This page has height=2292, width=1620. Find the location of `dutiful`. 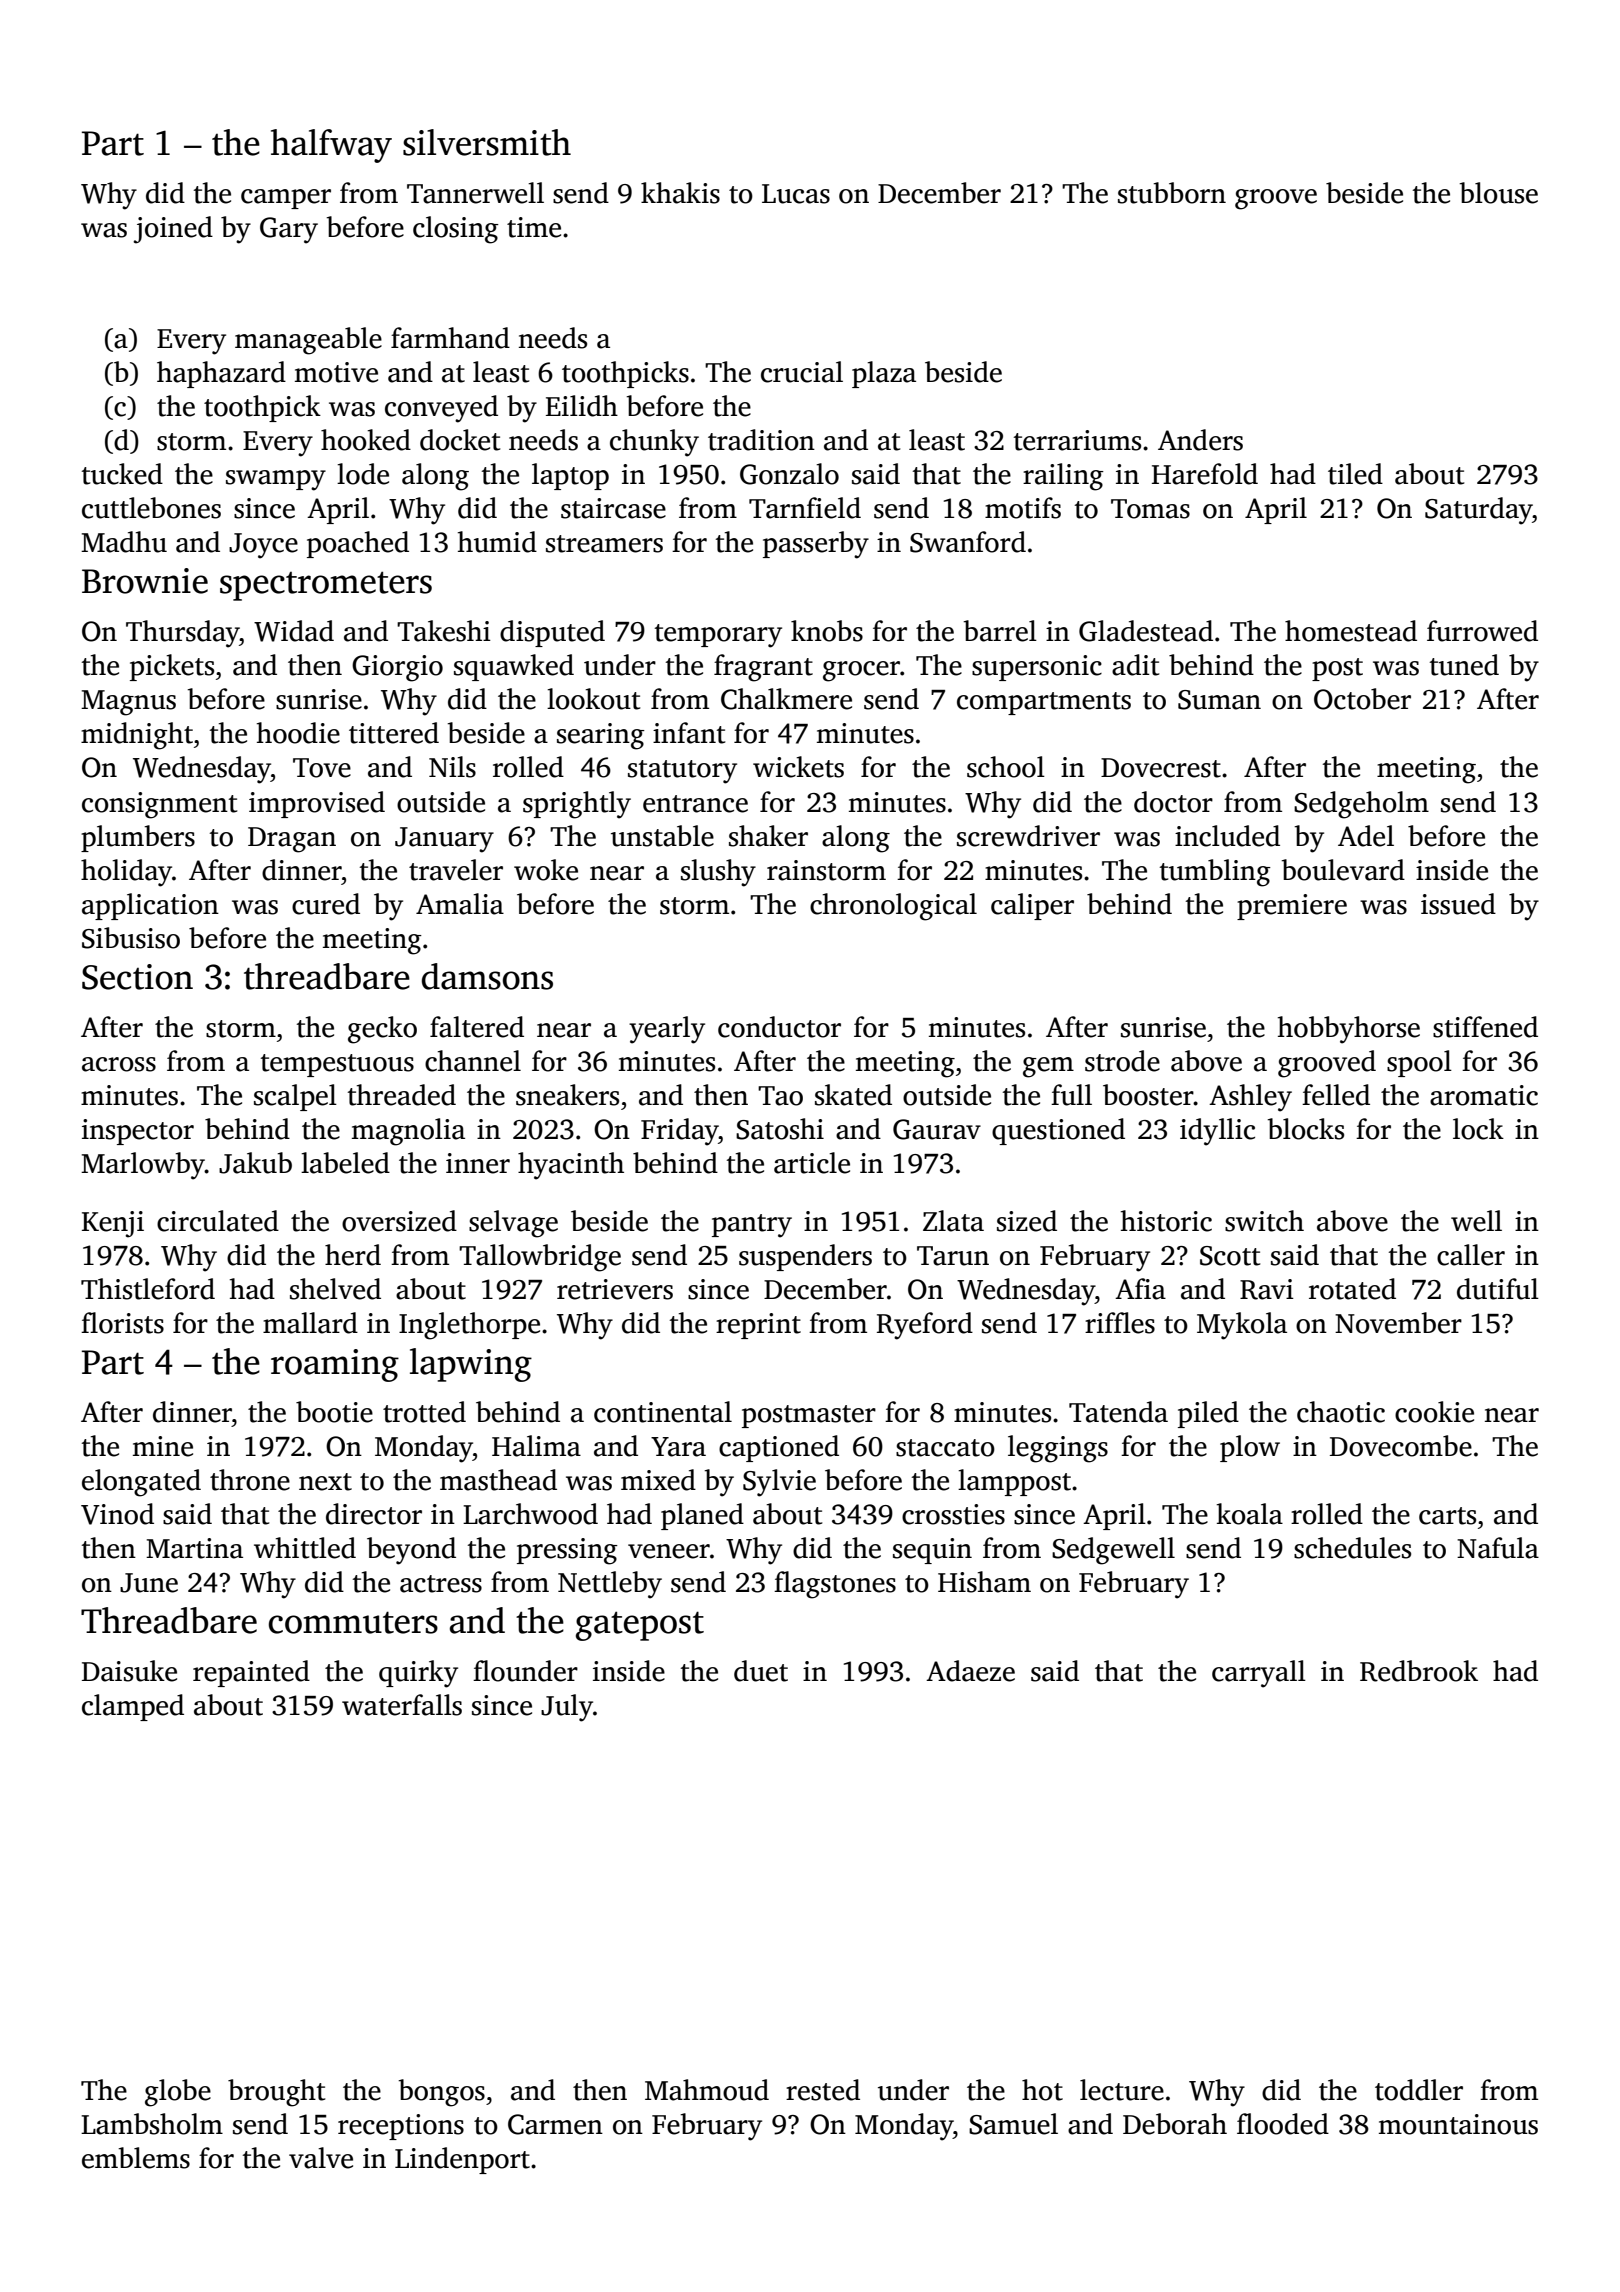

dutiful is located at coordinates (1498, 1289).
